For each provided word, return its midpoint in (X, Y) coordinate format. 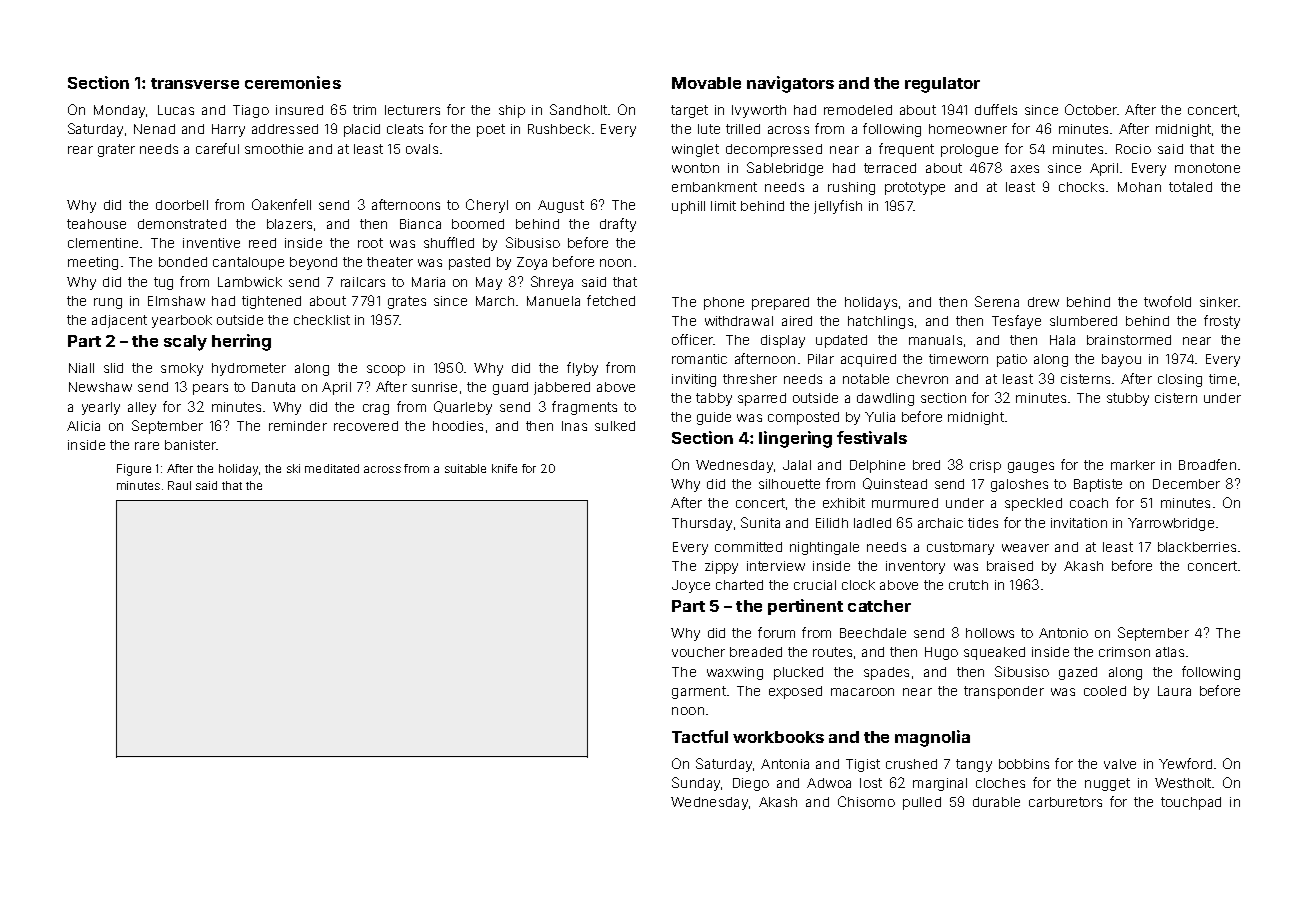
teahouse (96, 224)
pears (210, 389)
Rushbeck (559, 129)
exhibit (844, 503)
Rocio (1133, 149)
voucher (698, 652)
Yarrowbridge (1171, 524)
